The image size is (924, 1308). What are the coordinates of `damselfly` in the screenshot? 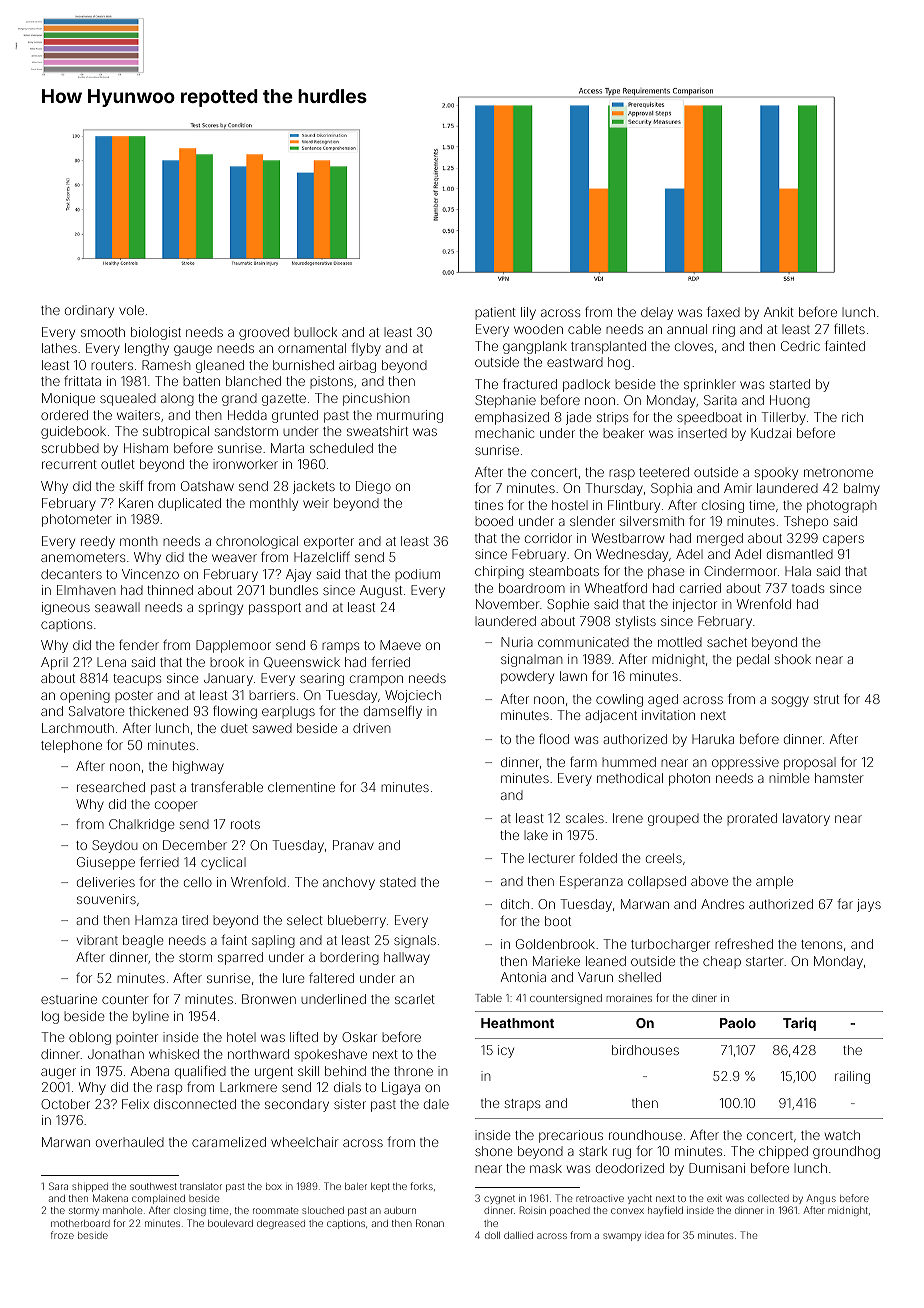 It's located at (393, 712).
